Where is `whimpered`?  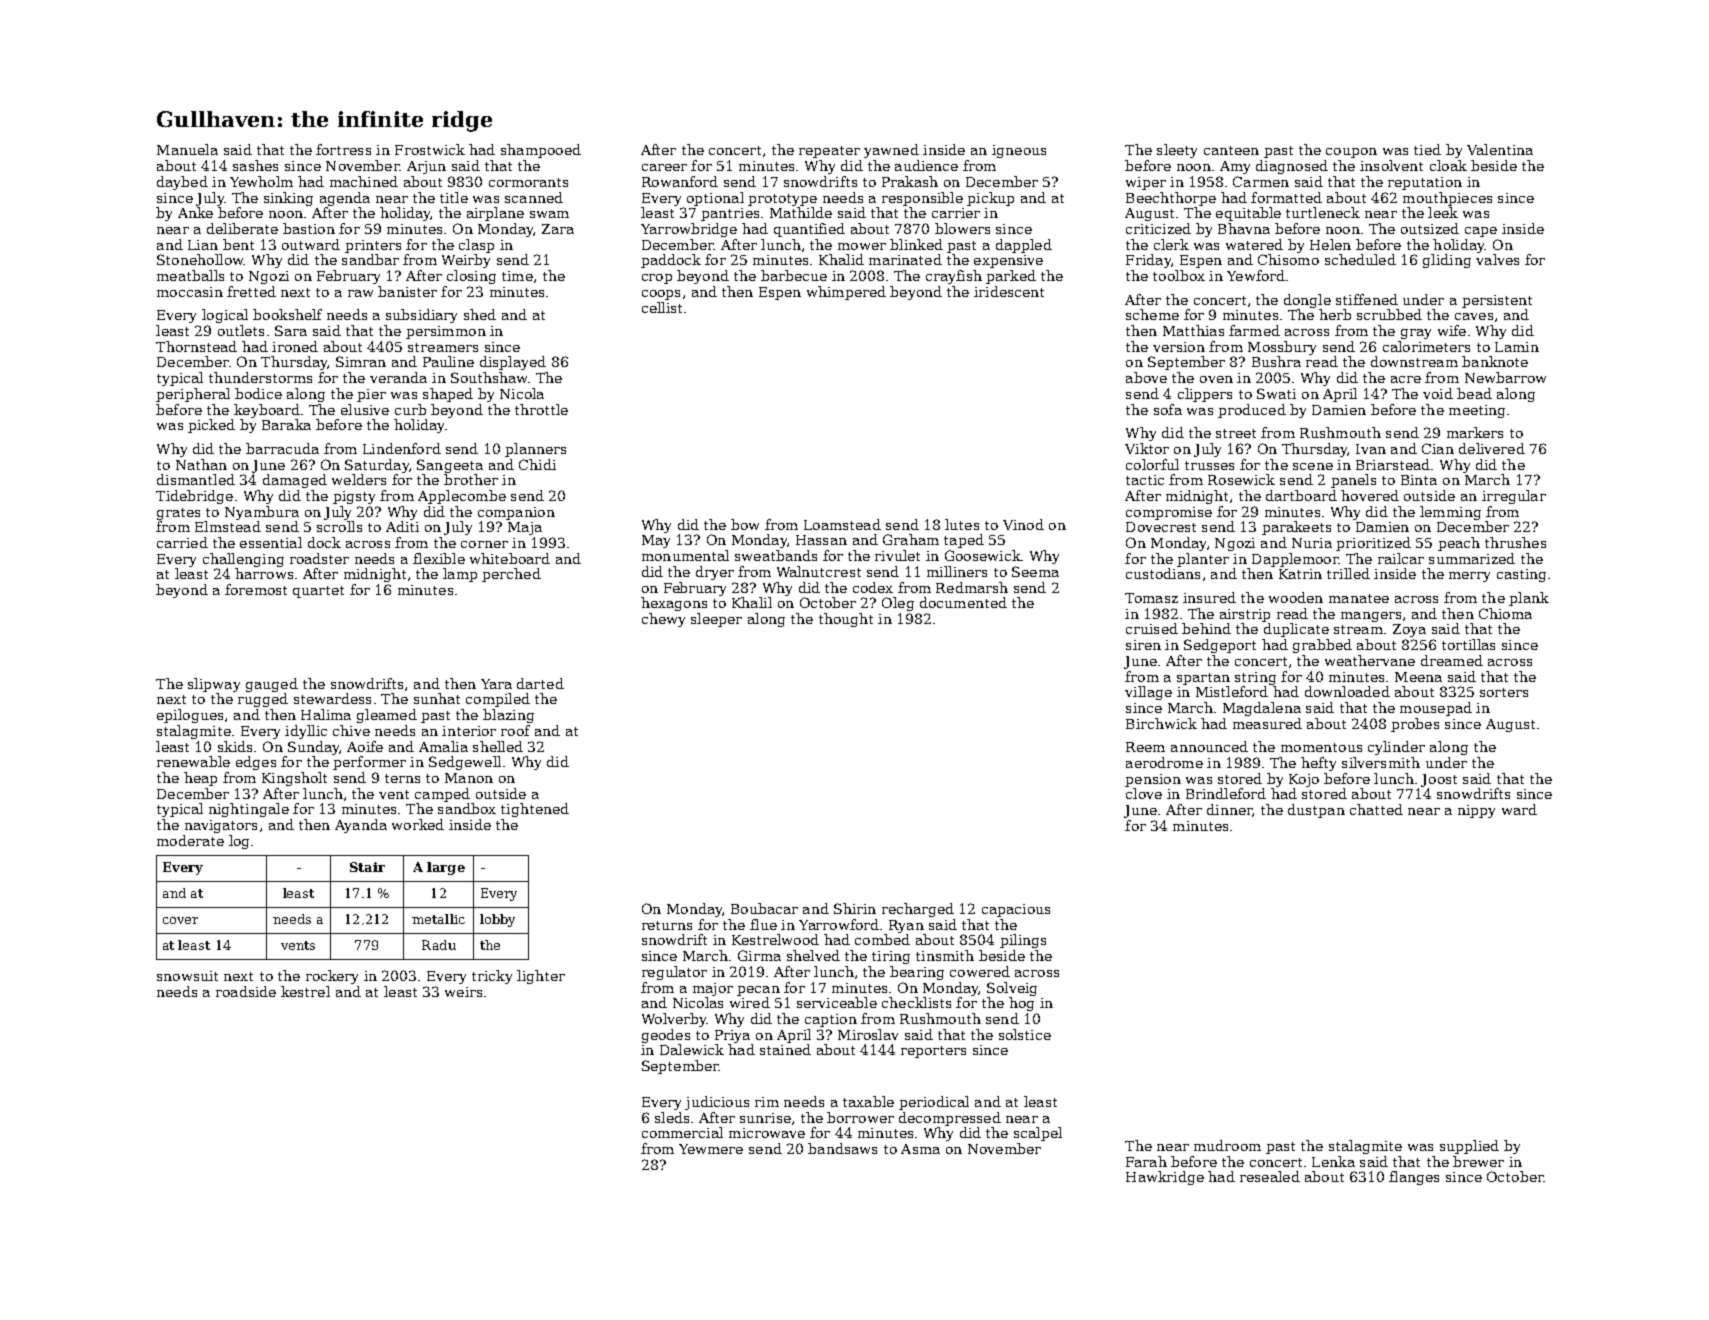
whimpered is located at coordinates (846, 293).
